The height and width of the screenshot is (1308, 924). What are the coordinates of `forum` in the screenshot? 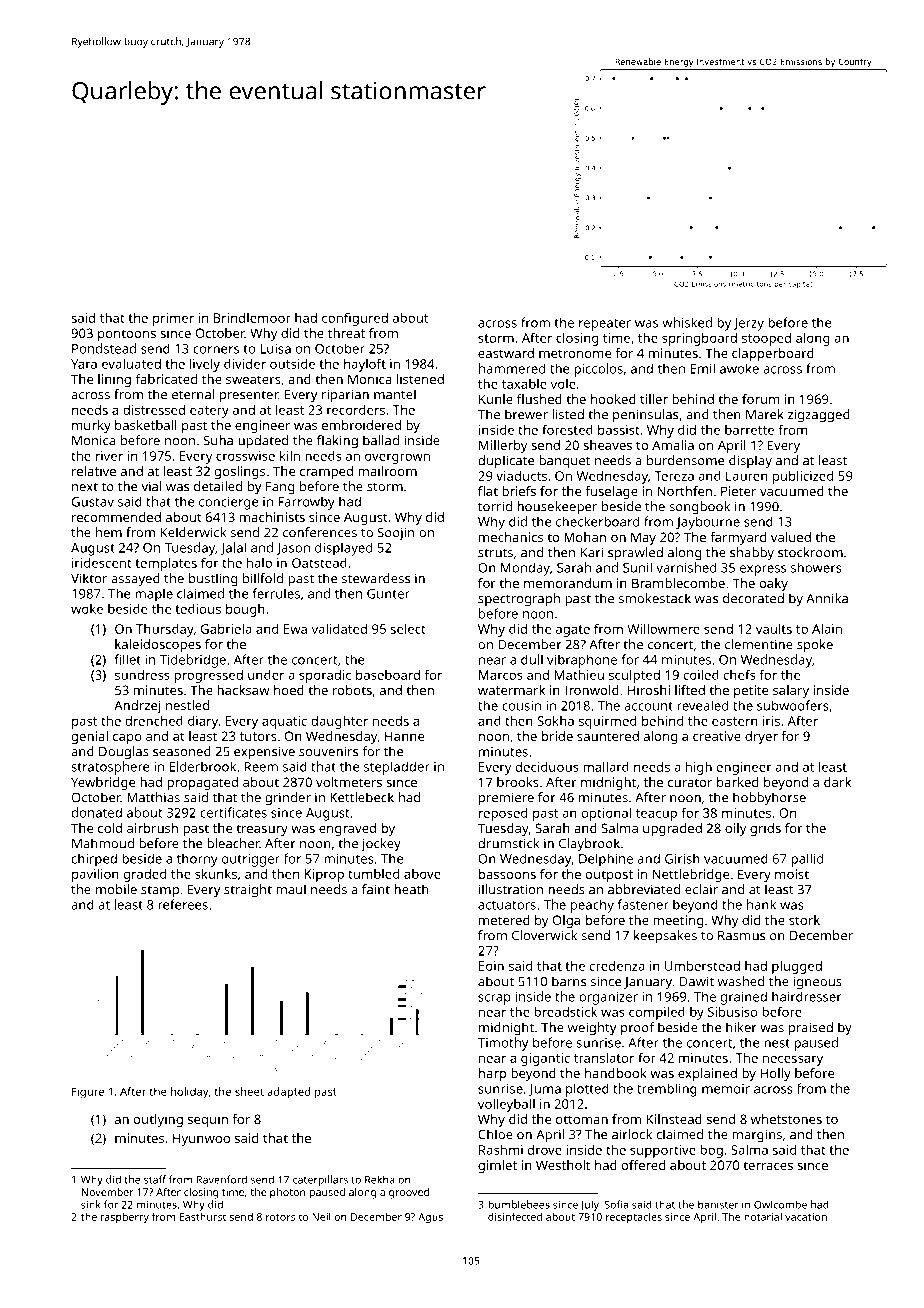 It's located at (761, 399).
